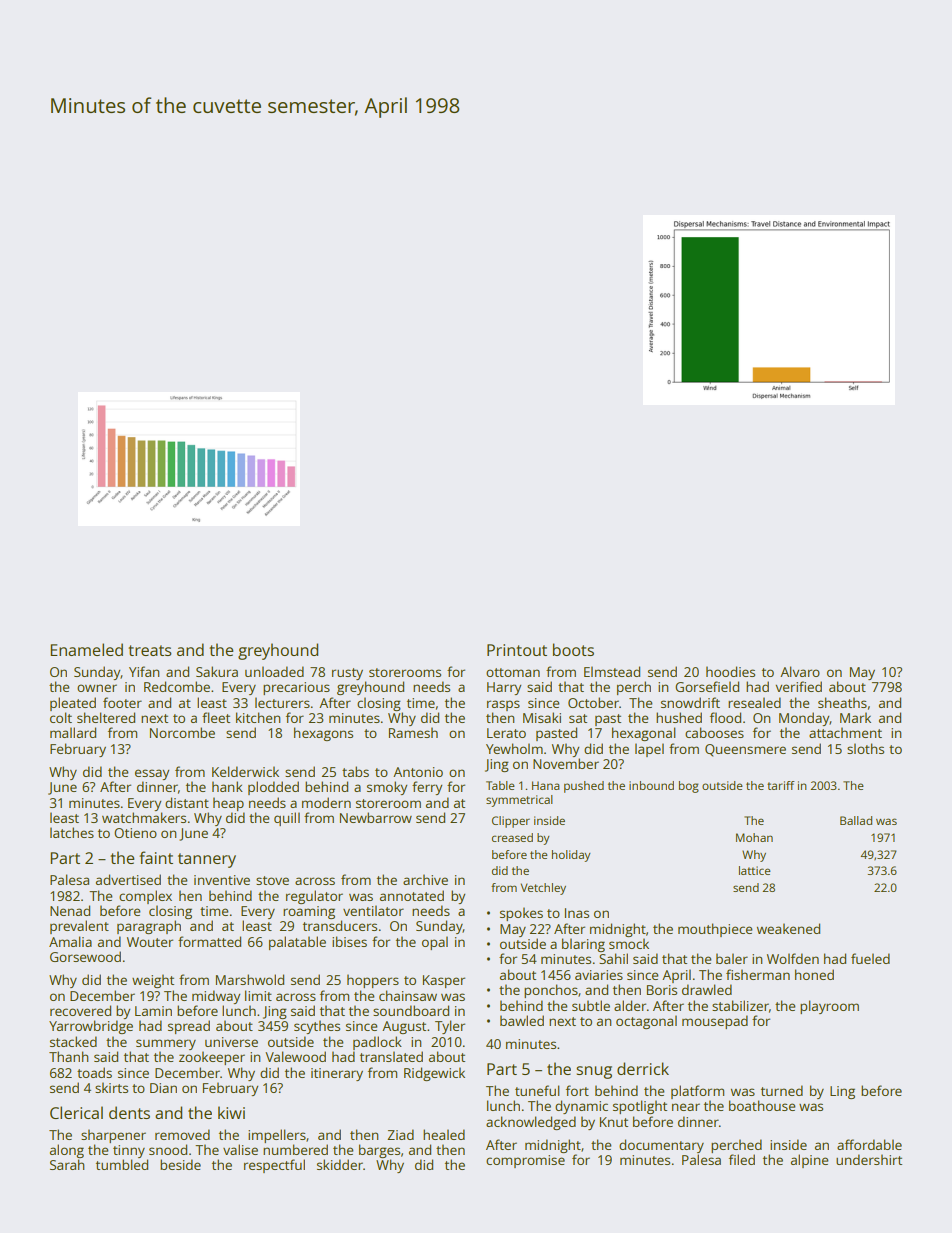 This screenshot has width=952, height=1233. I want to click on compromise, so click(525, 1161).
